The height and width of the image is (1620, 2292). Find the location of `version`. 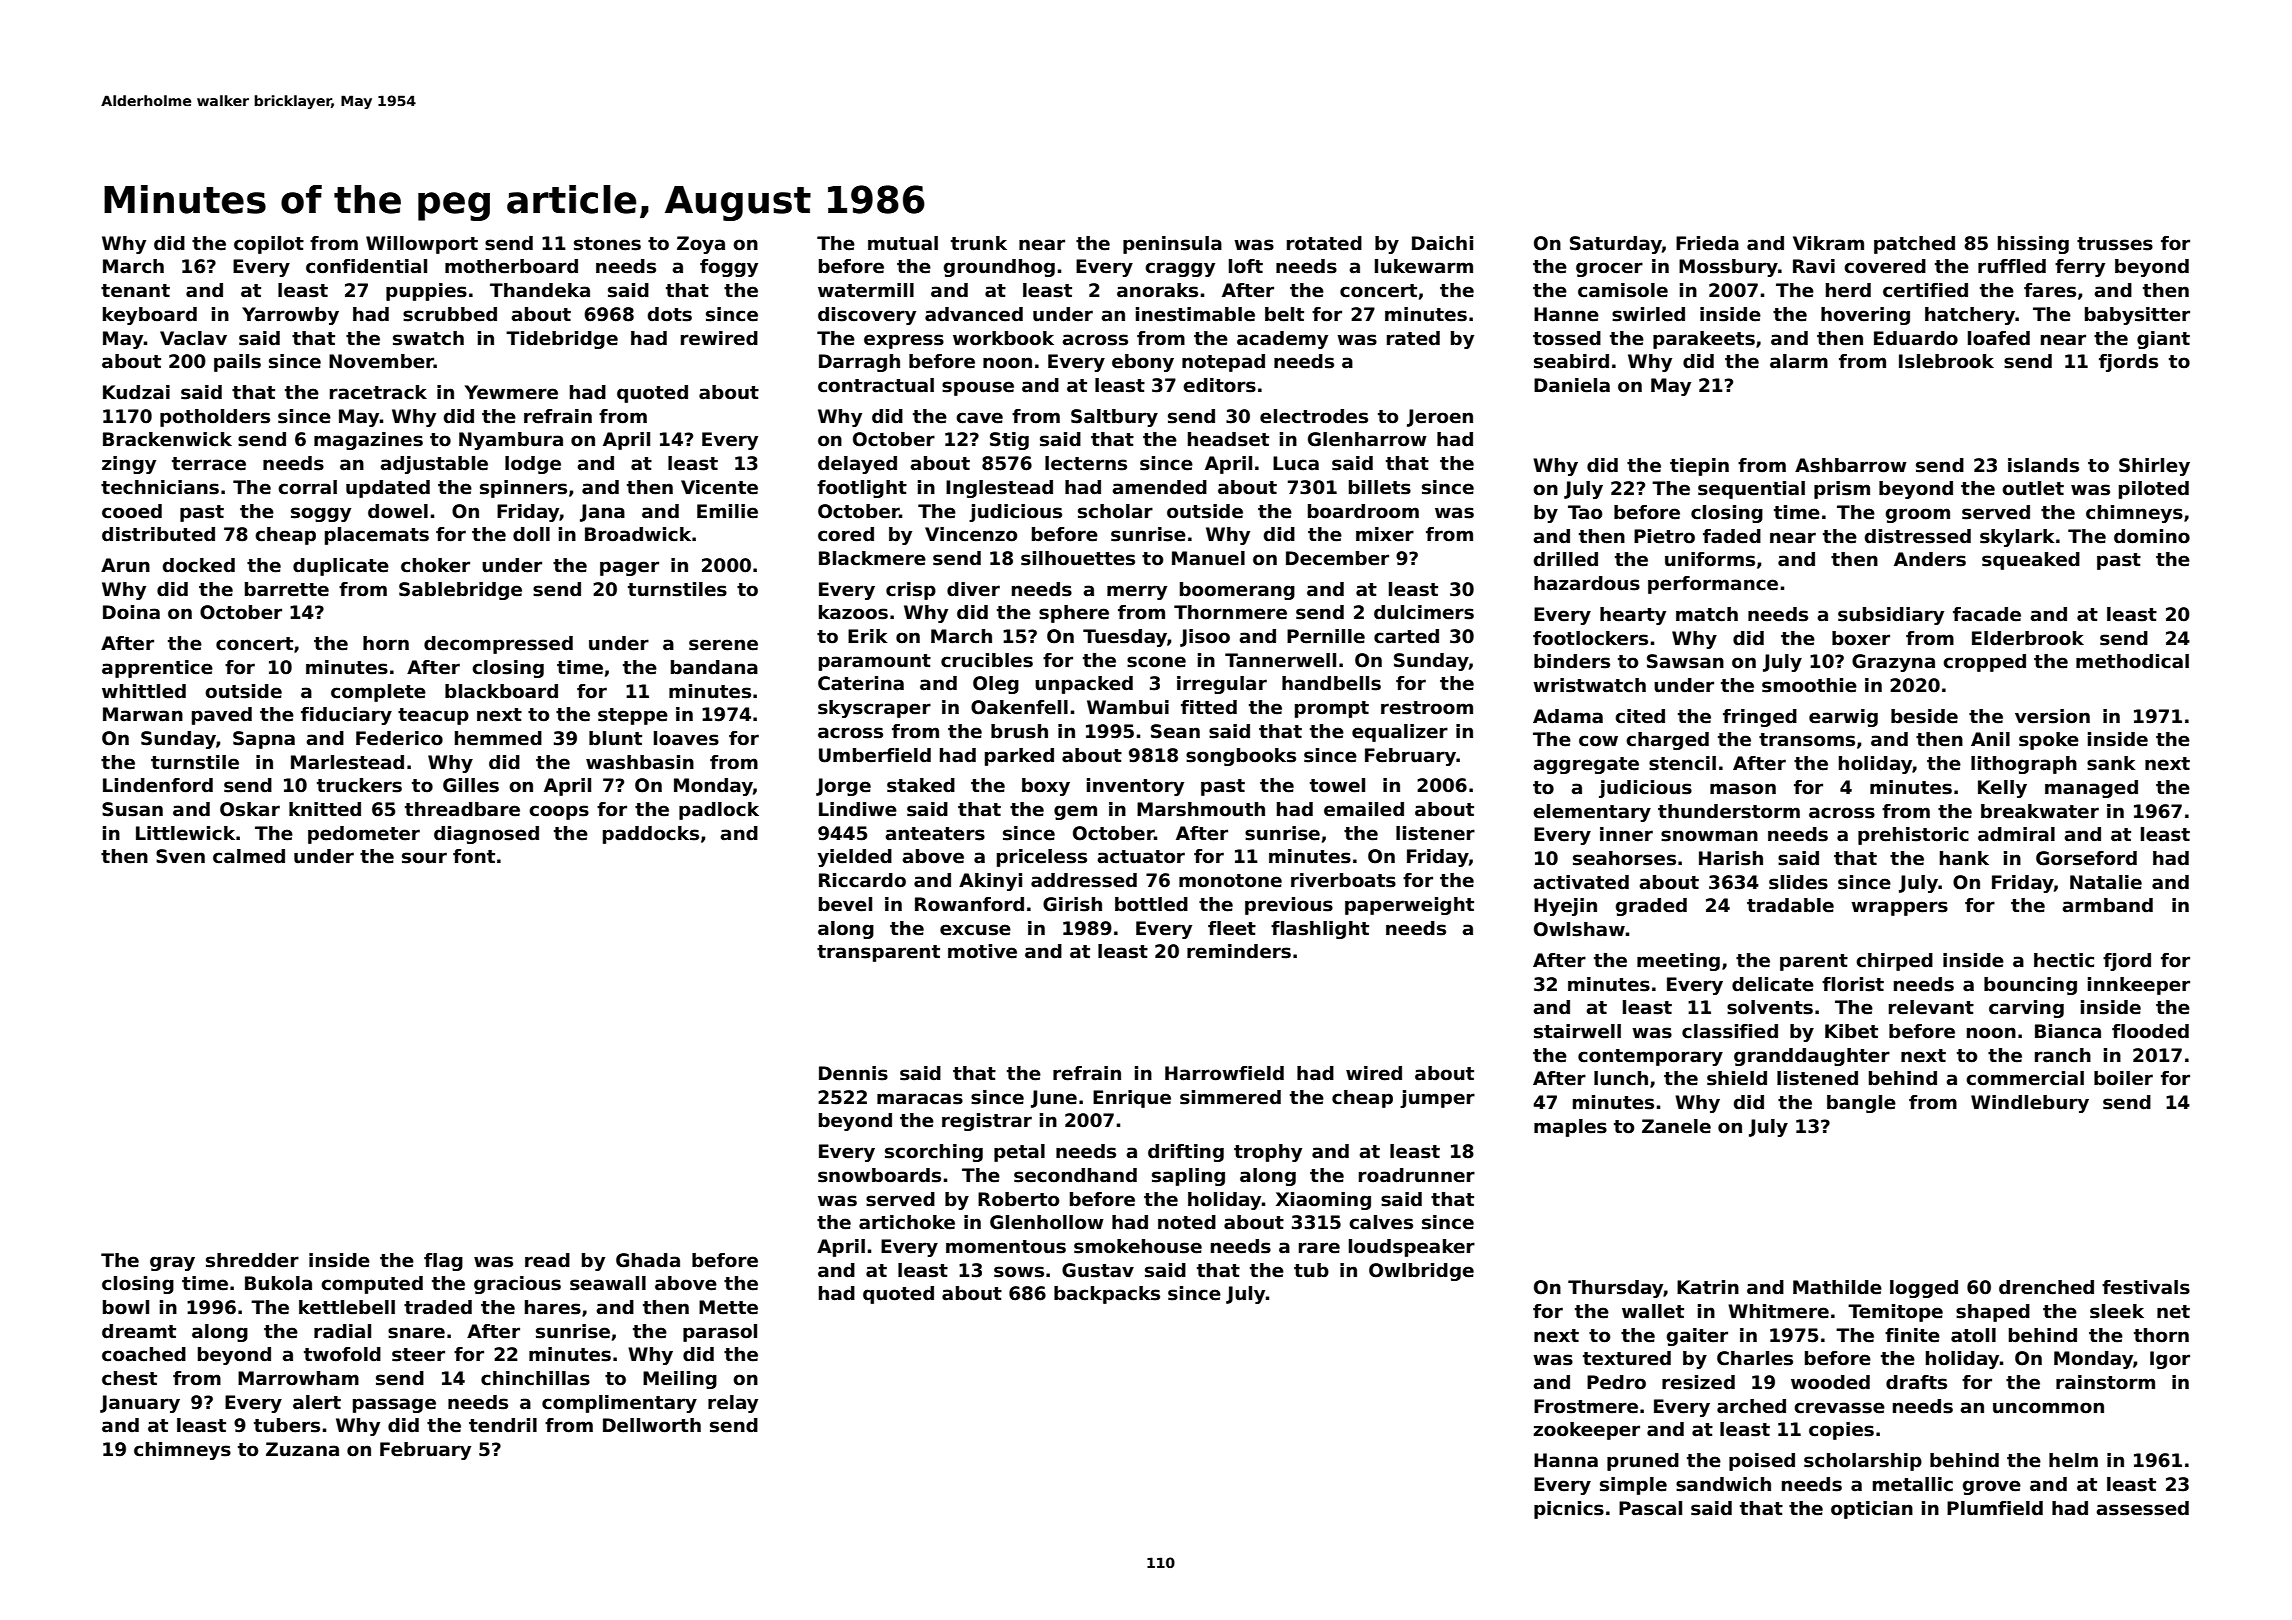

version is located at coordinates (2052, 716).
